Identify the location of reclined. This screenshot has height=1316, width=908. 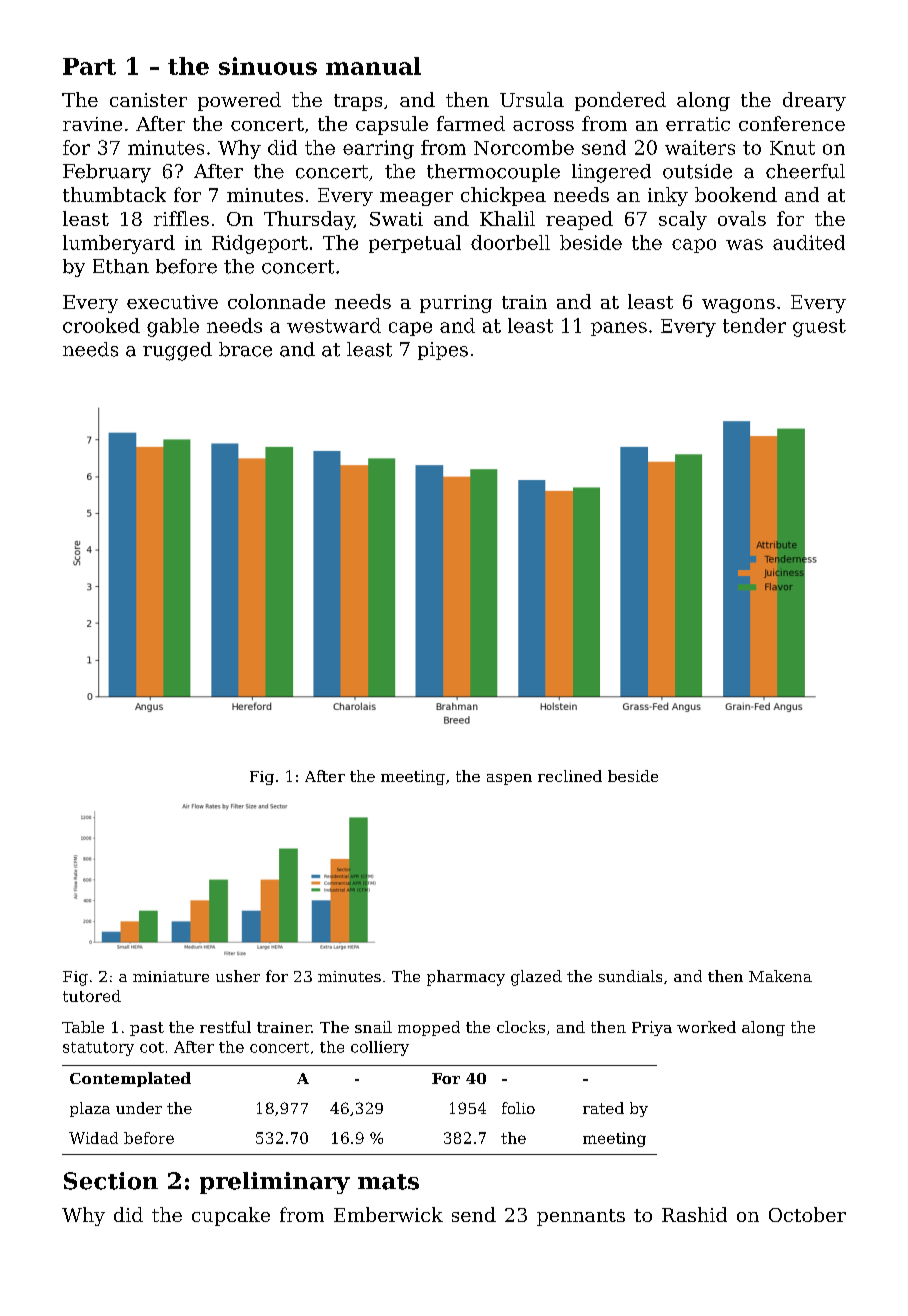
(570, 776).
